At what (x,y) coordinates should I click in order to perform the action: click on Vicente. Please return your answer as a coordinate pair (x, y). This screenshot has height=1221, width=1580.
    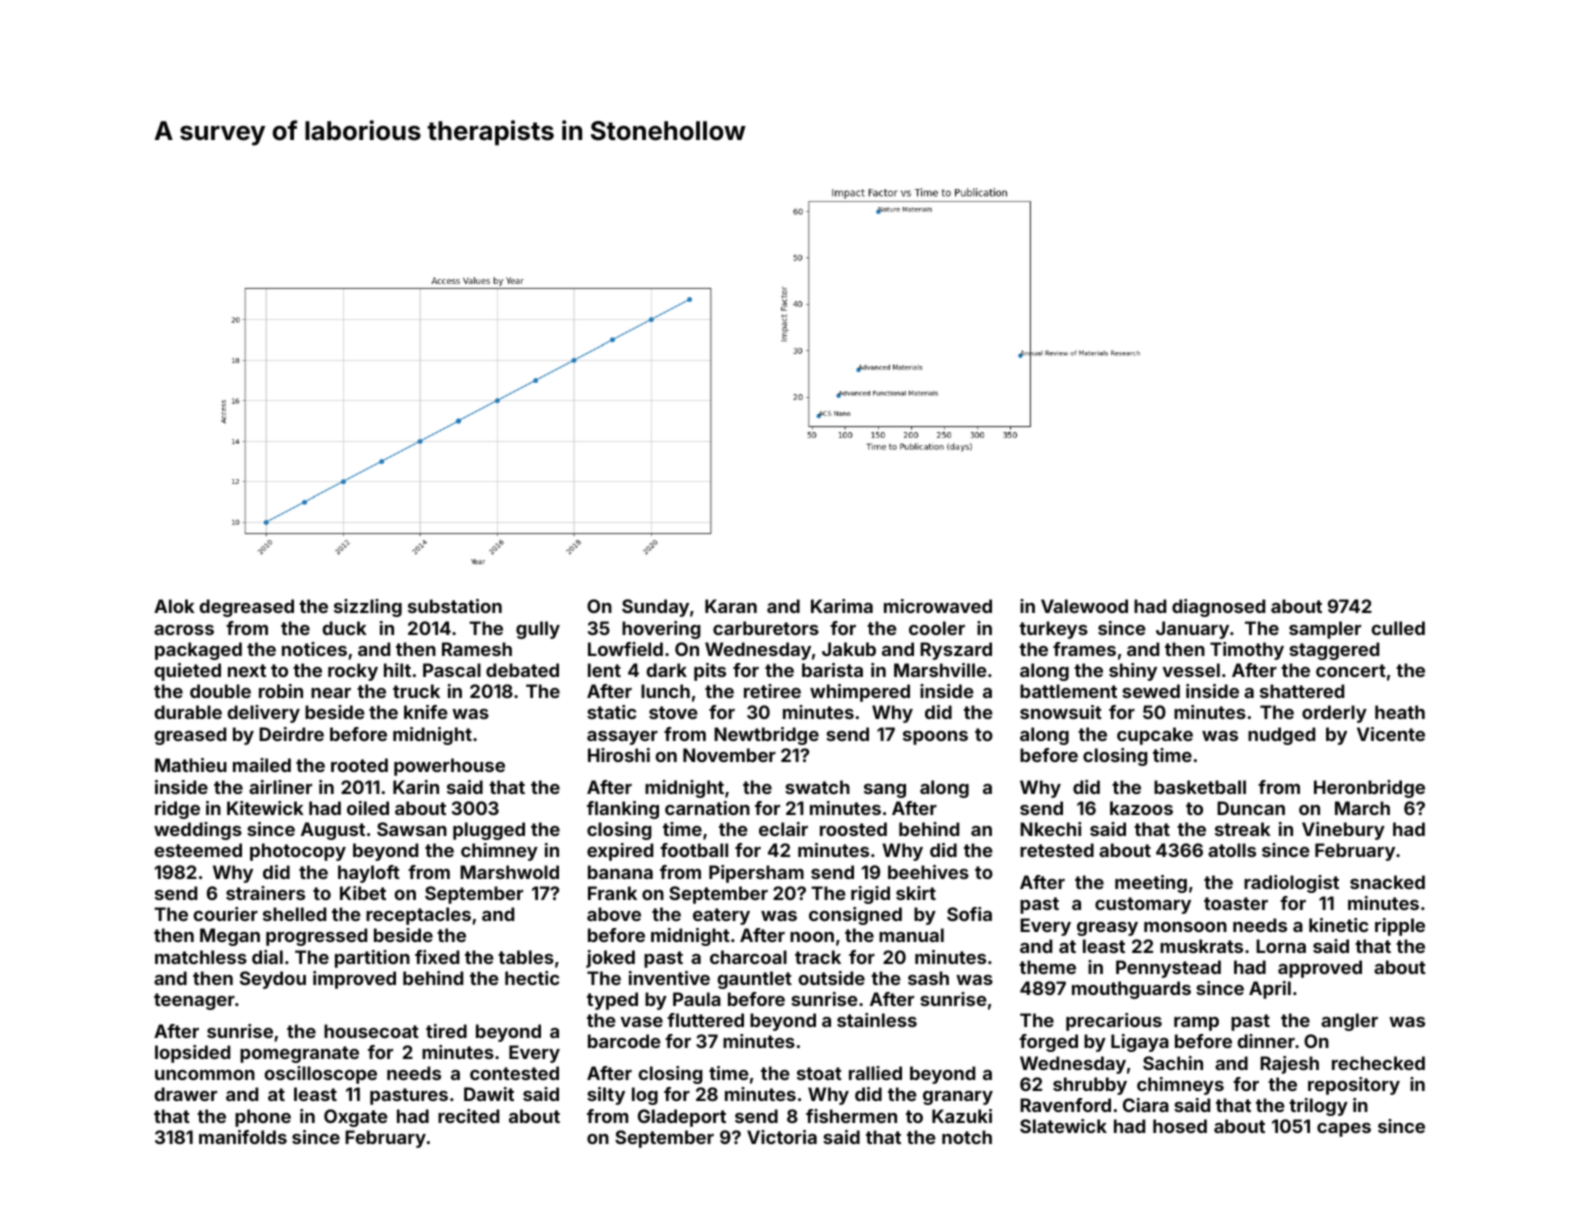
    Looking at the image, I should click on (1391, 734).
